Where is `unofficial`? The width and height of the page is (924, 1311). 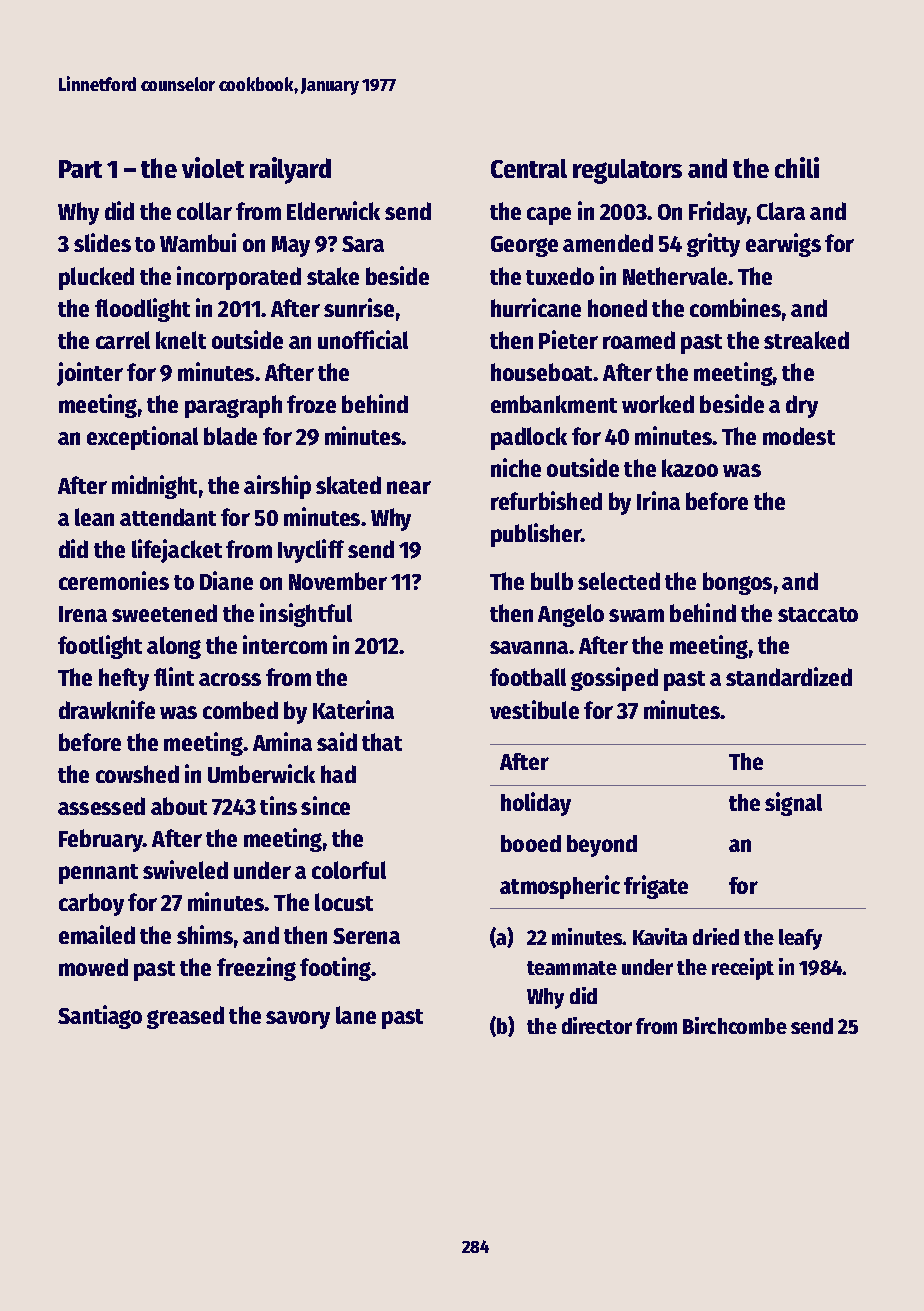 unofficial is located at coordinates (363, 339).
